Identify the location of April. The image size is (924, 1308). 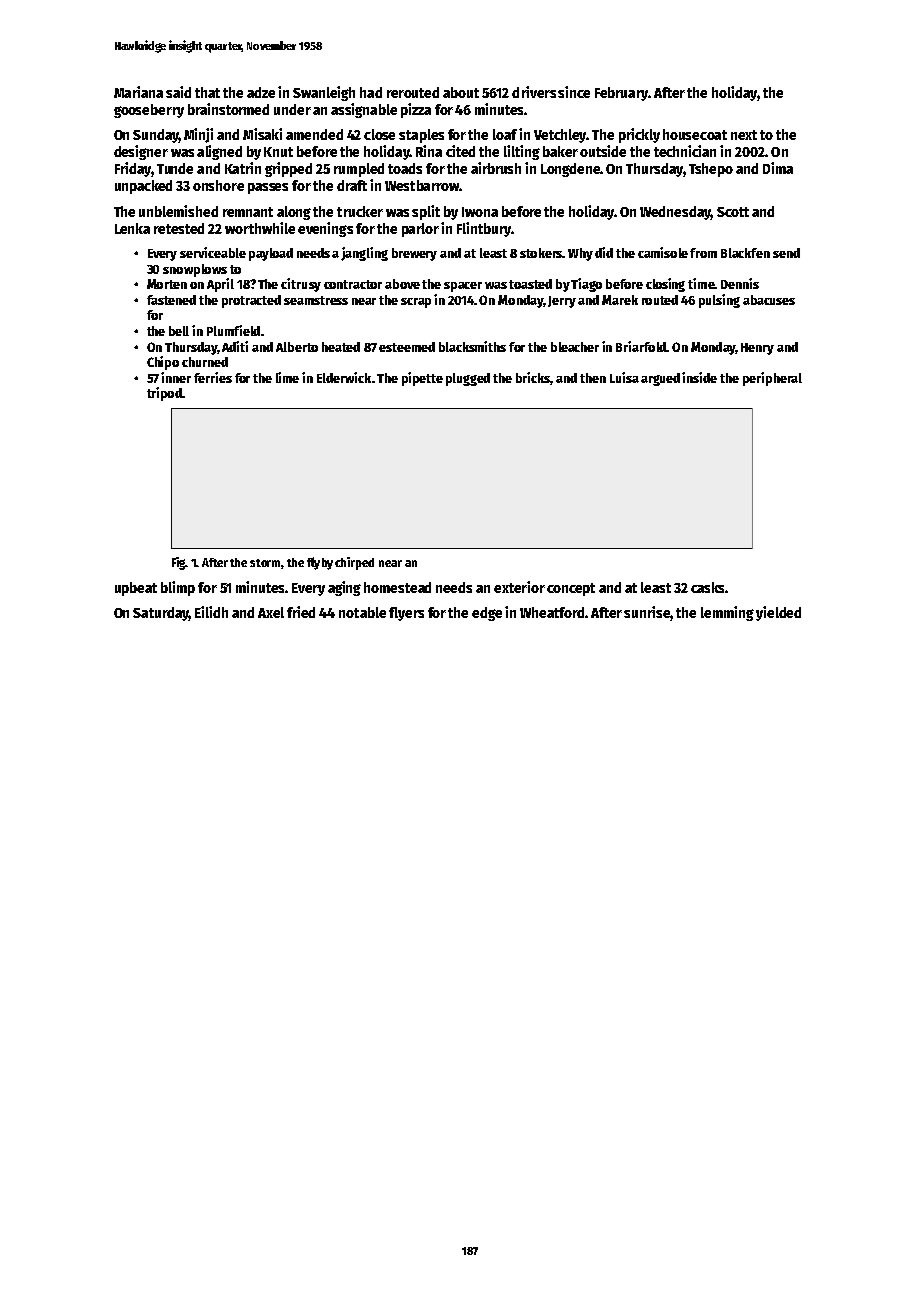
(220, 285).
